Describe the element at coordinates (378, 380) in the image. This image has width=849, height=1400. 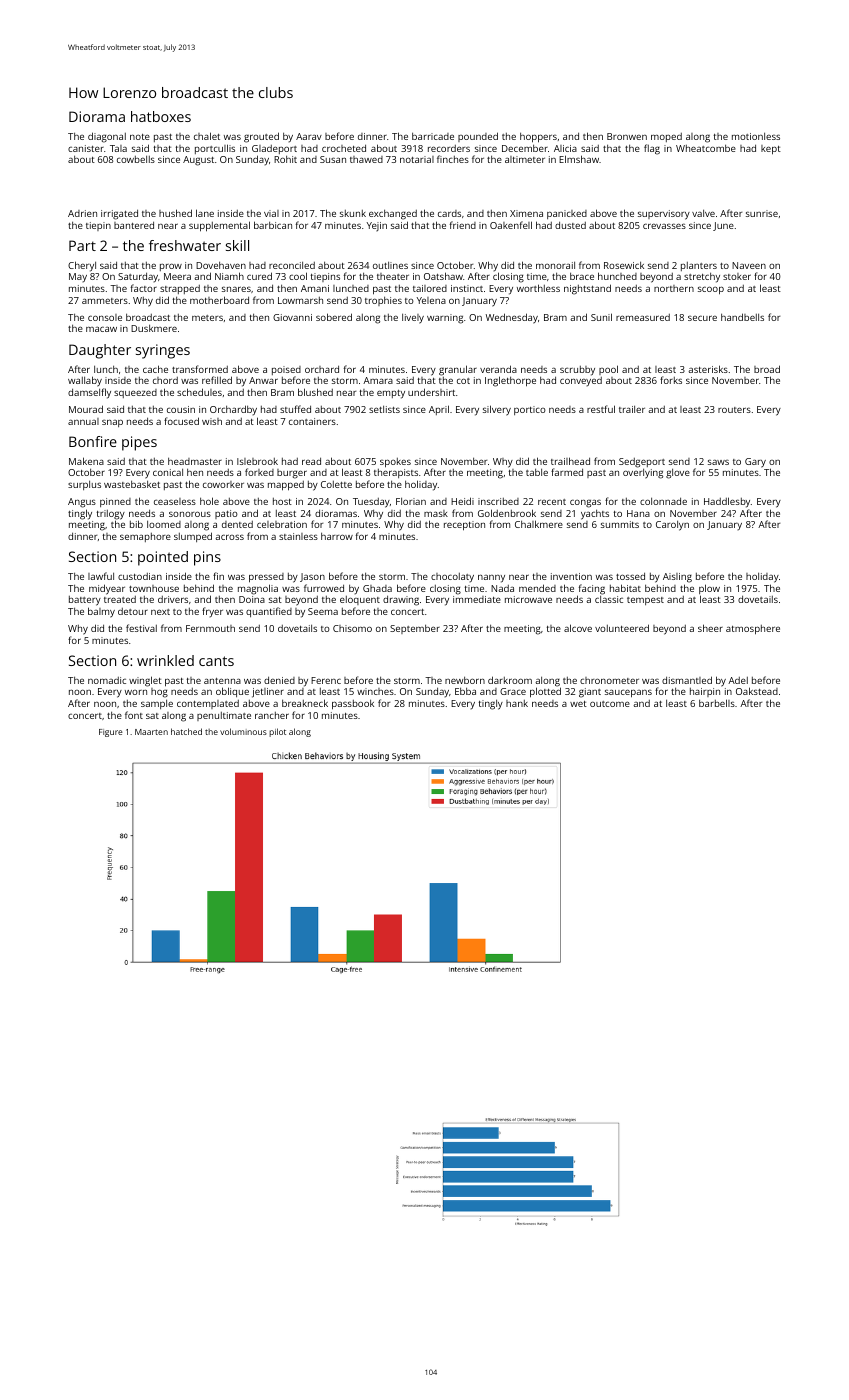
I see `Amara` at that location.
